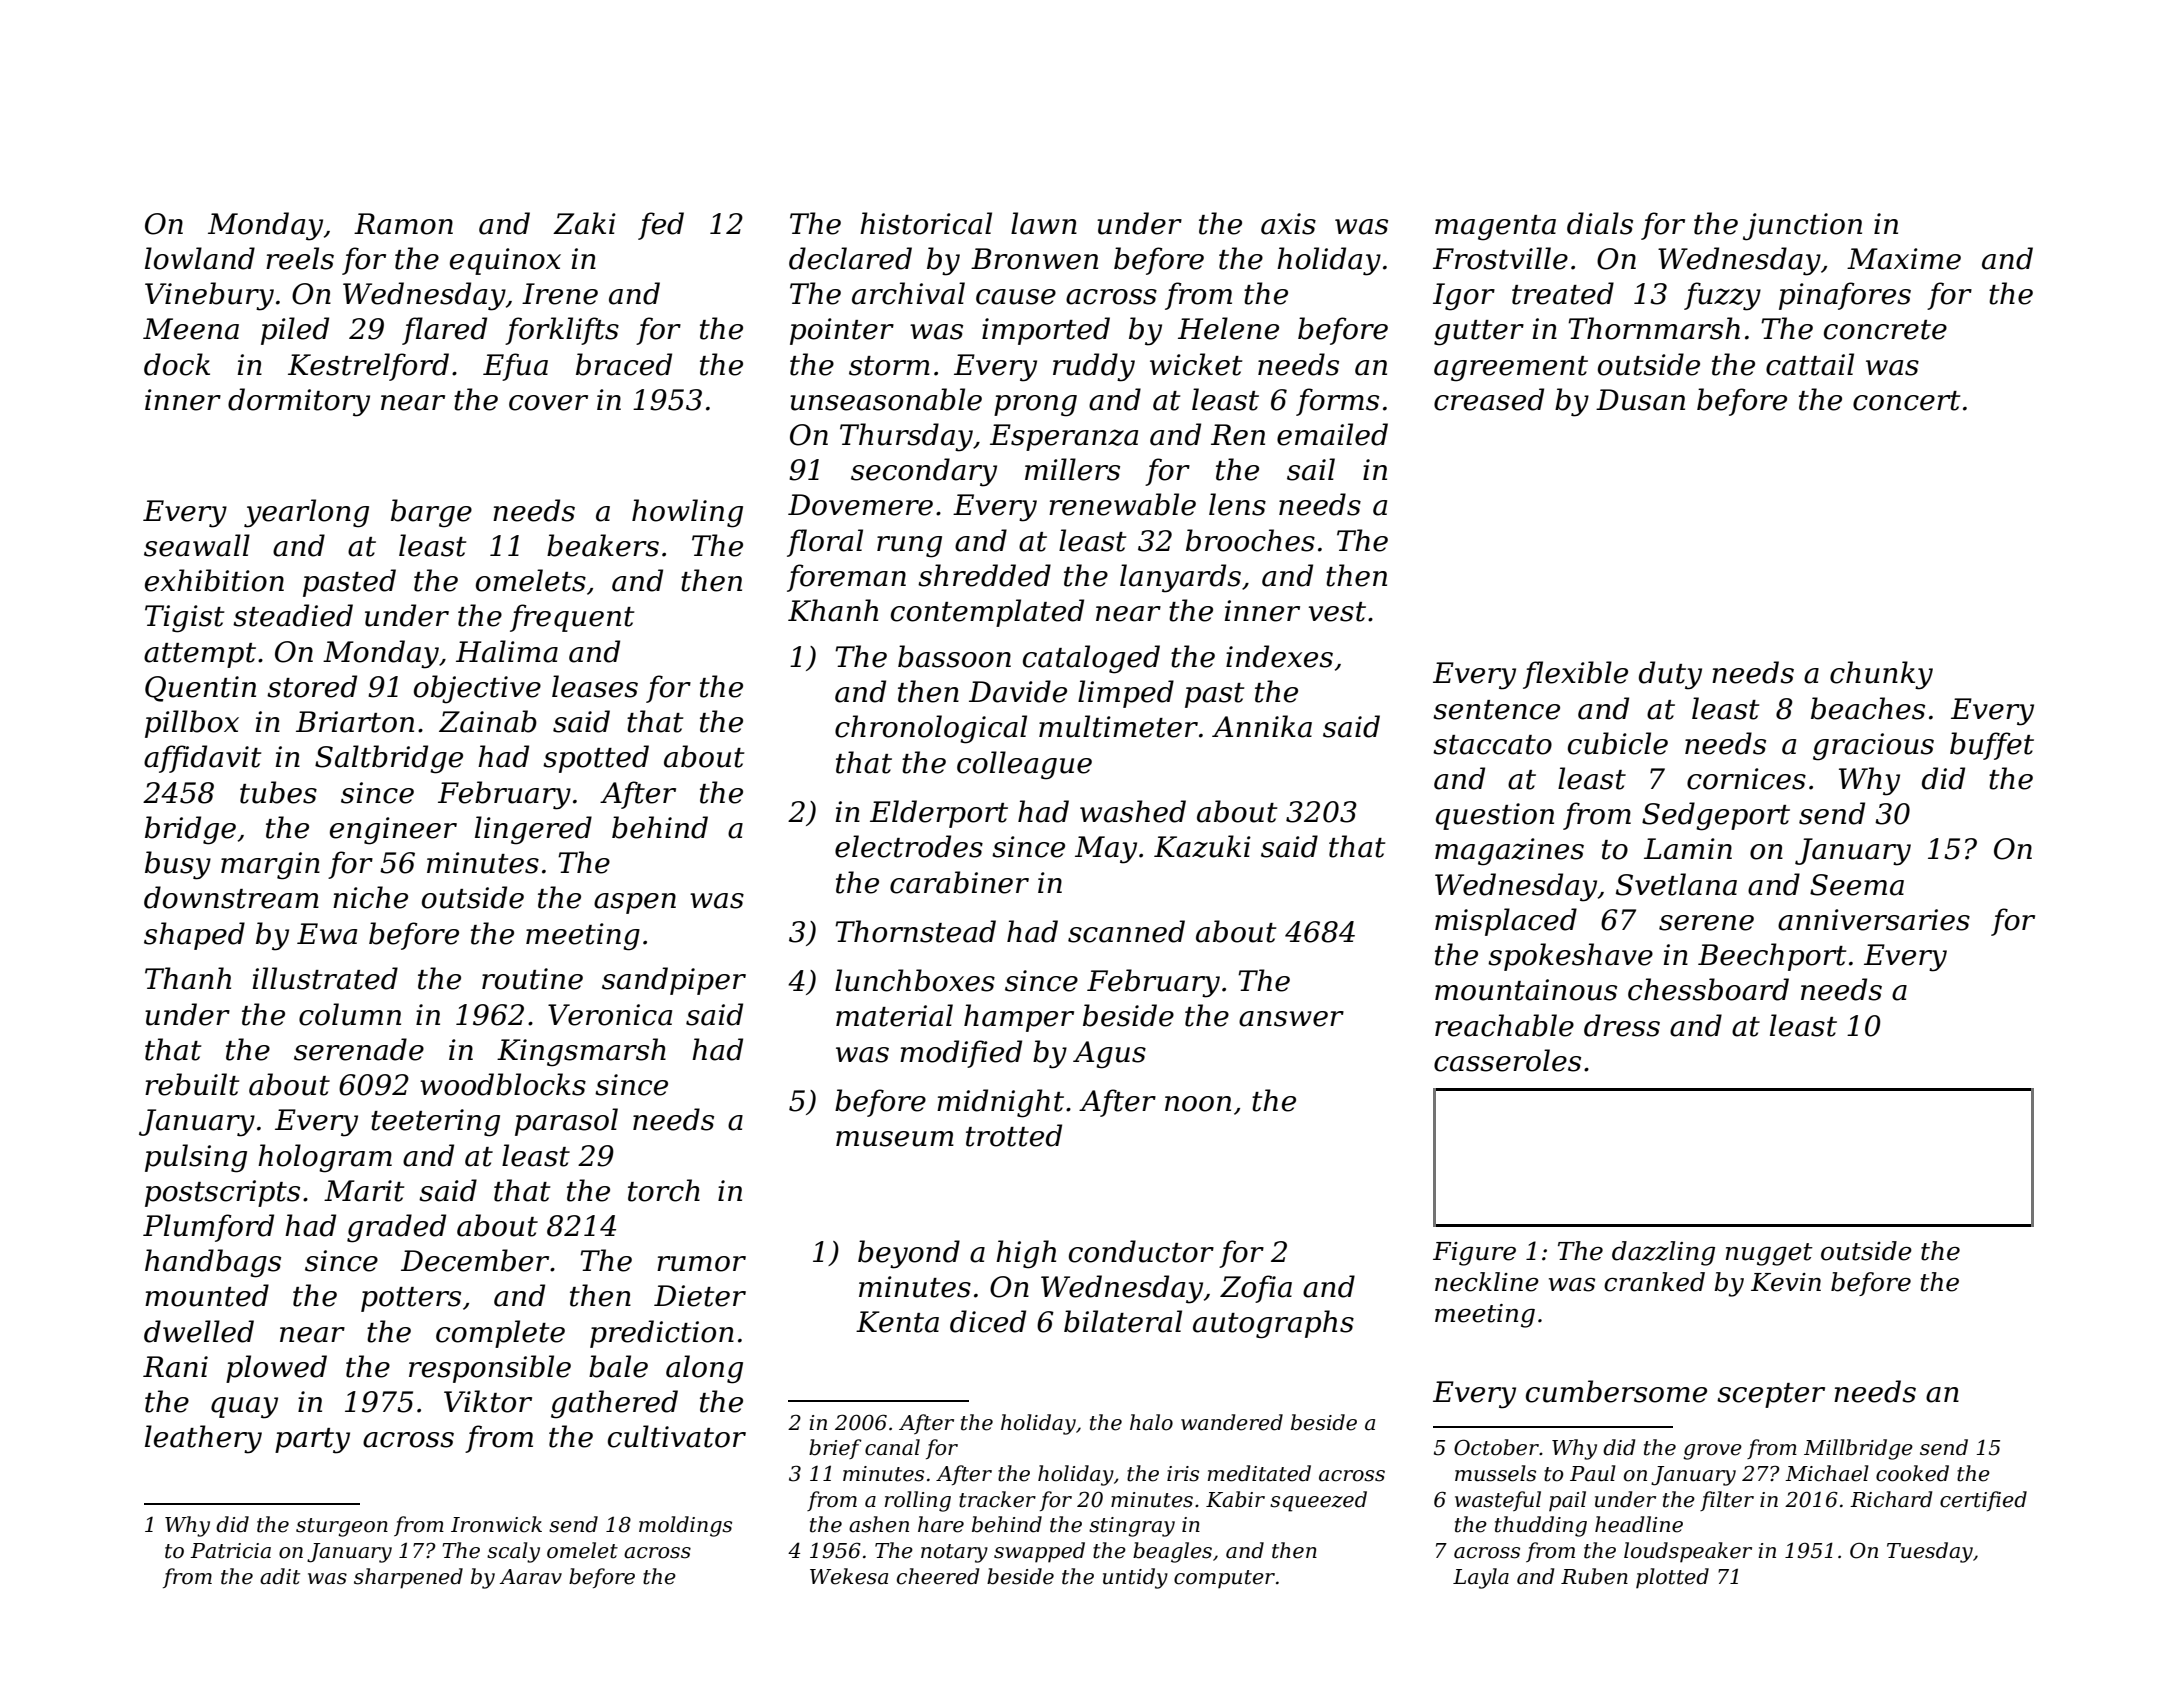 Image resolution: width=2178 pixels, height=1683 pixels. I want to click on Seema, so click(1857, 885).
